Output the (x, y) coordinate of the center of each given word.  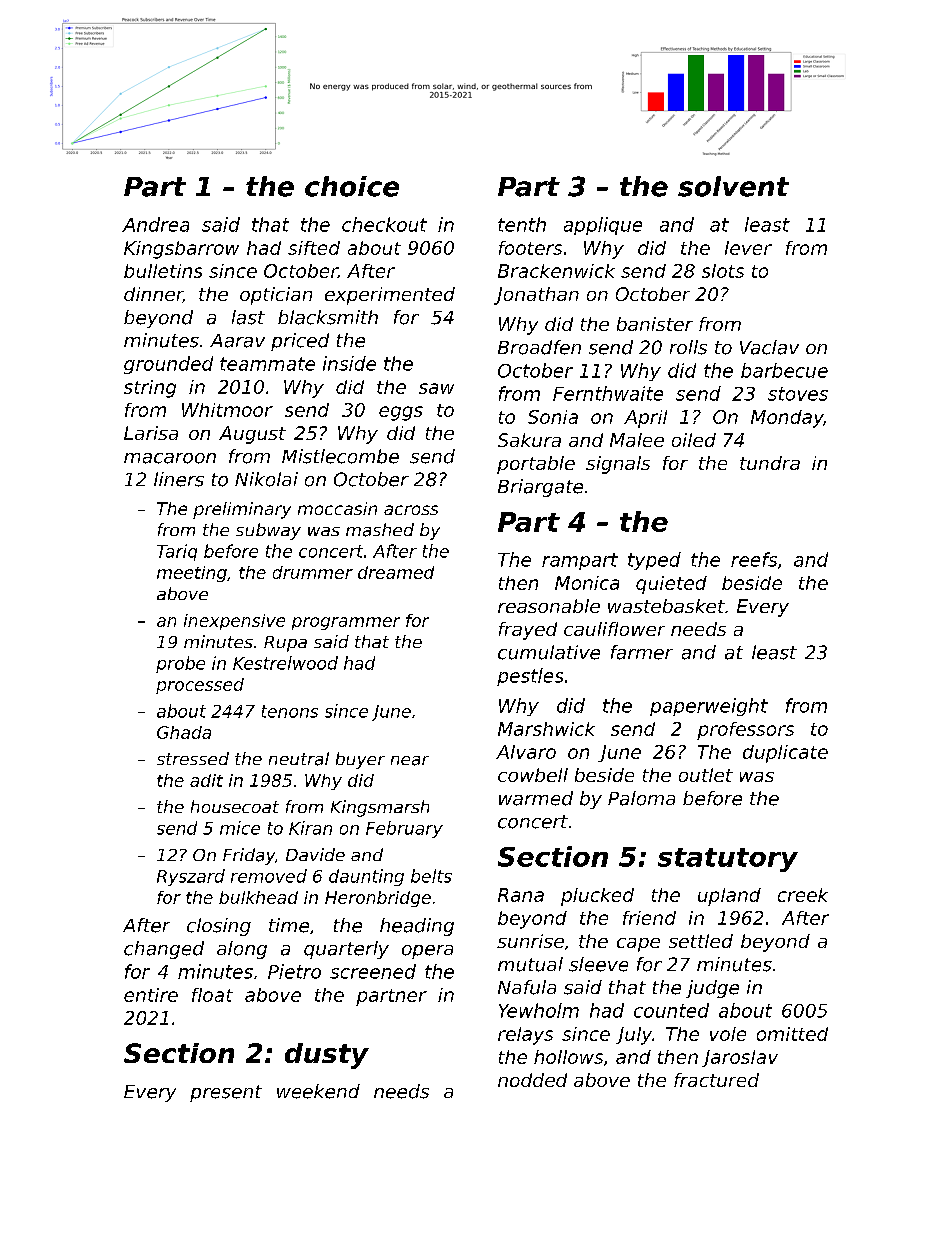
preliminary (242, 510)
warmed (536, 798)
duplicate (785, 754)
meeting (192, 574)
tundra (770, 463)
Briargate (540, 488)
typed (654, 561)
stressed (193, 758)
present (226, 1093)
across (411, 510)
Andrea (155, 224)
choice (352, 186)
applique (603, 226)
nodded (532, 1080)
